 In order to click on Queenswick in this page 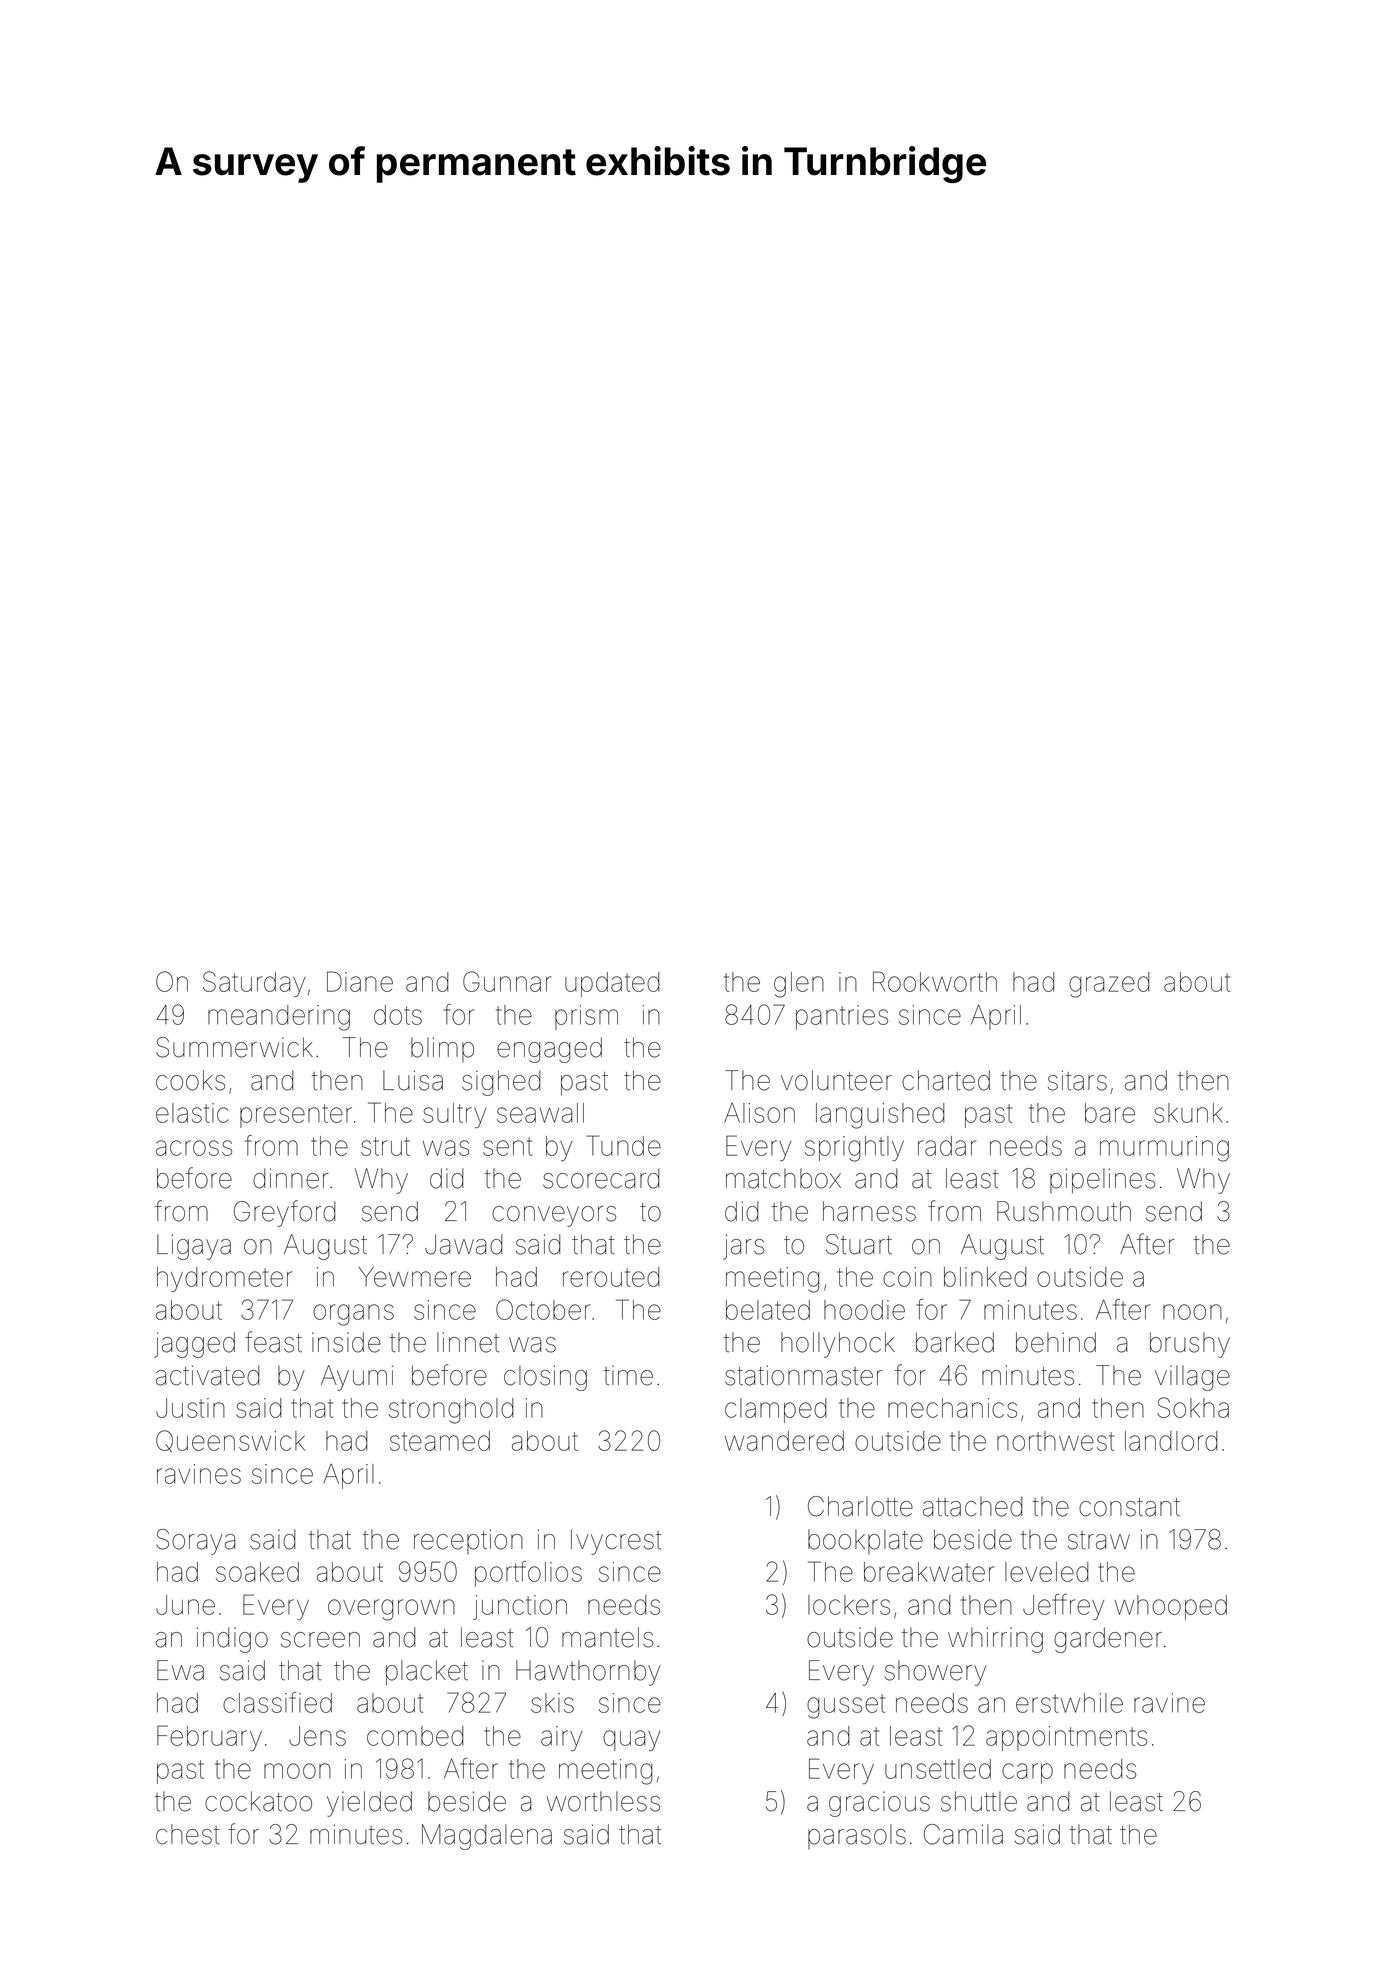, I will do `click(230, 1441)`.
